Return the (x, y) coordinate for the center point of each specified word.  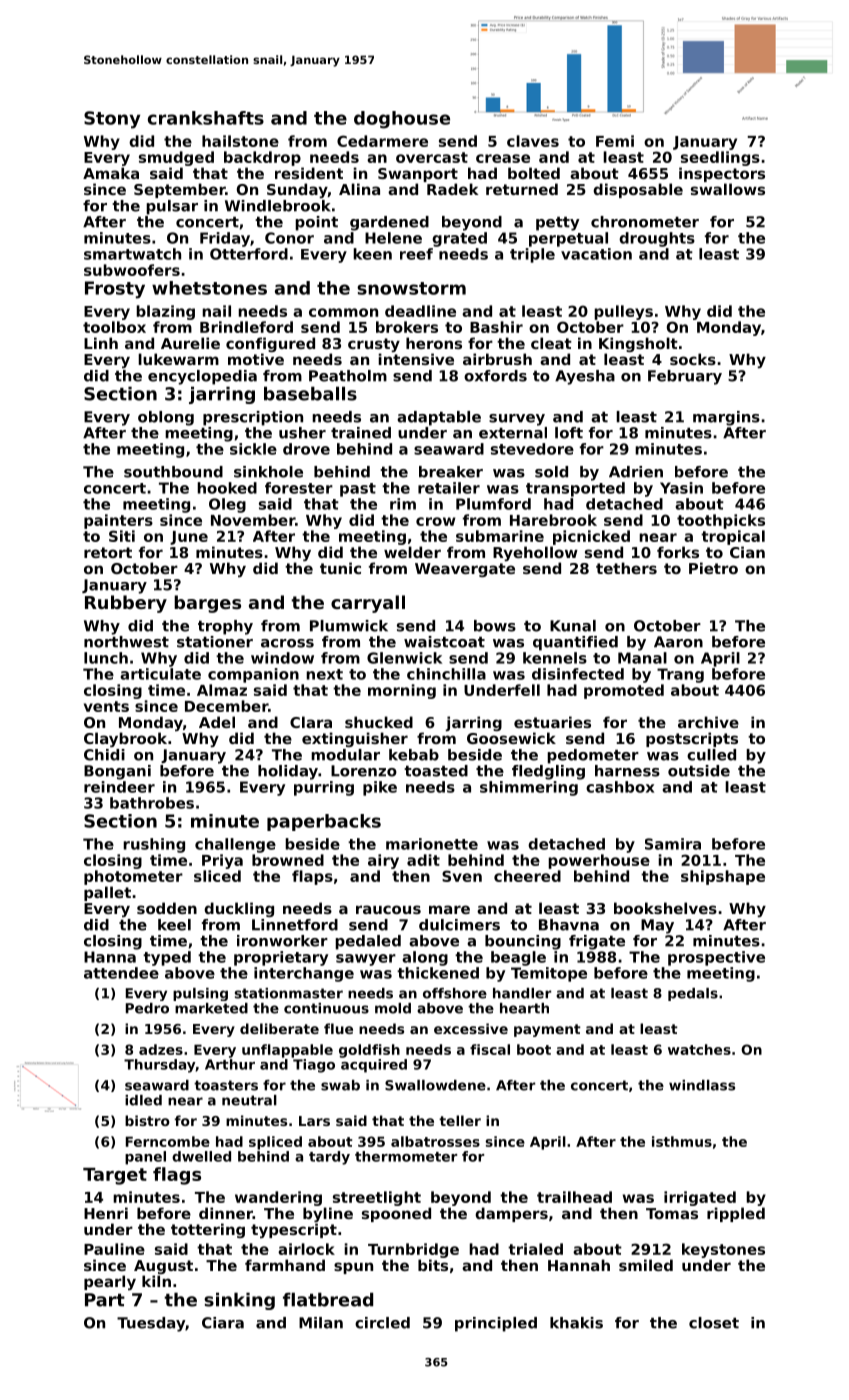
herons (434, 343)
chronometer (645, 222)
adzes (161, 1049)
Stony (112, 120)
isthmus (682, 1141)
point (316, 223)
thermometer (406, 1156)
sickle (253, 449)
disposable (638, 190)
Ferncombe (168, 1141)
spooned (396, 1214)
